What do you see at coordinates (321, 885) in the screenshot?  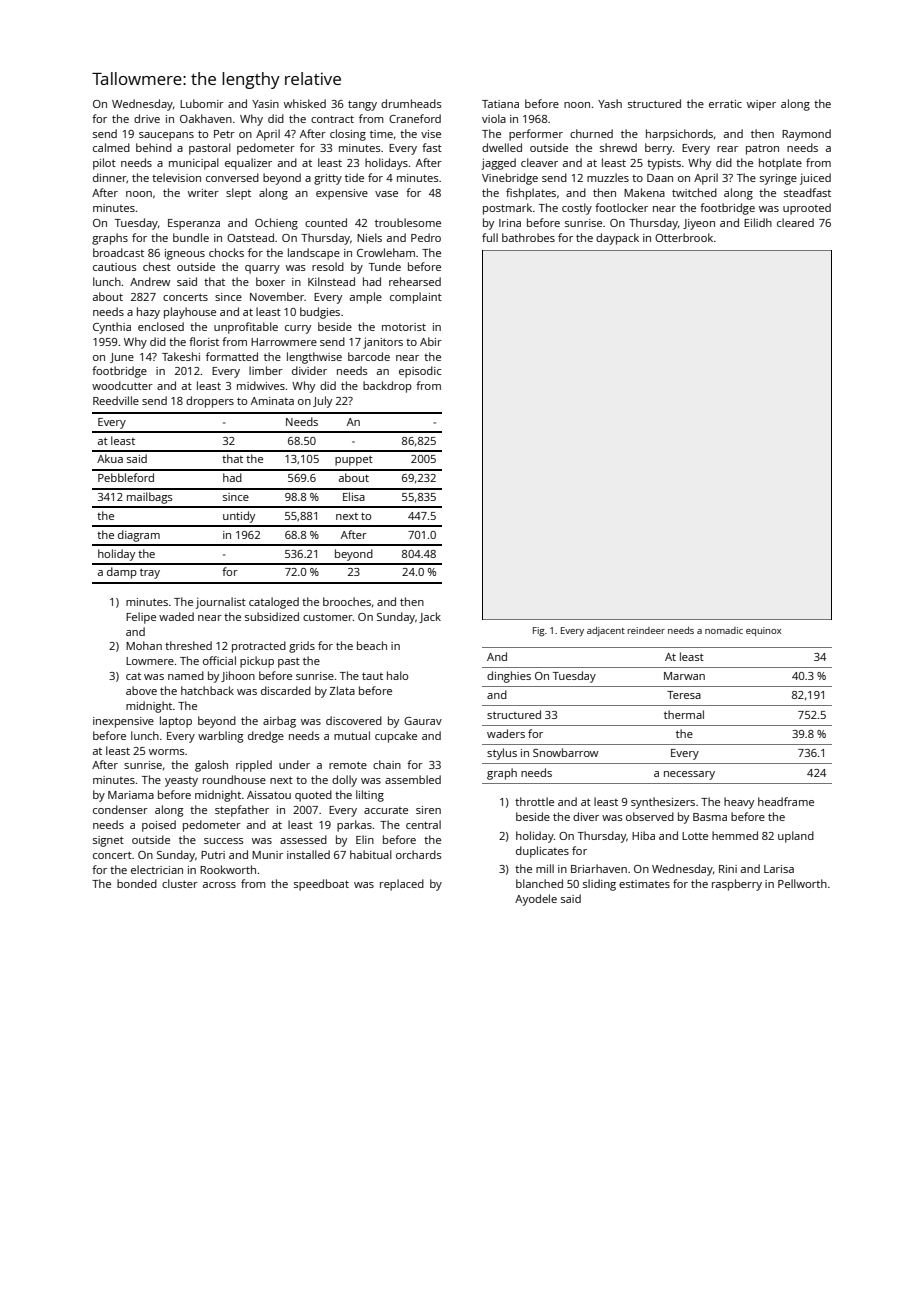 I see `speedboat` at bounding box center [321, 885].
